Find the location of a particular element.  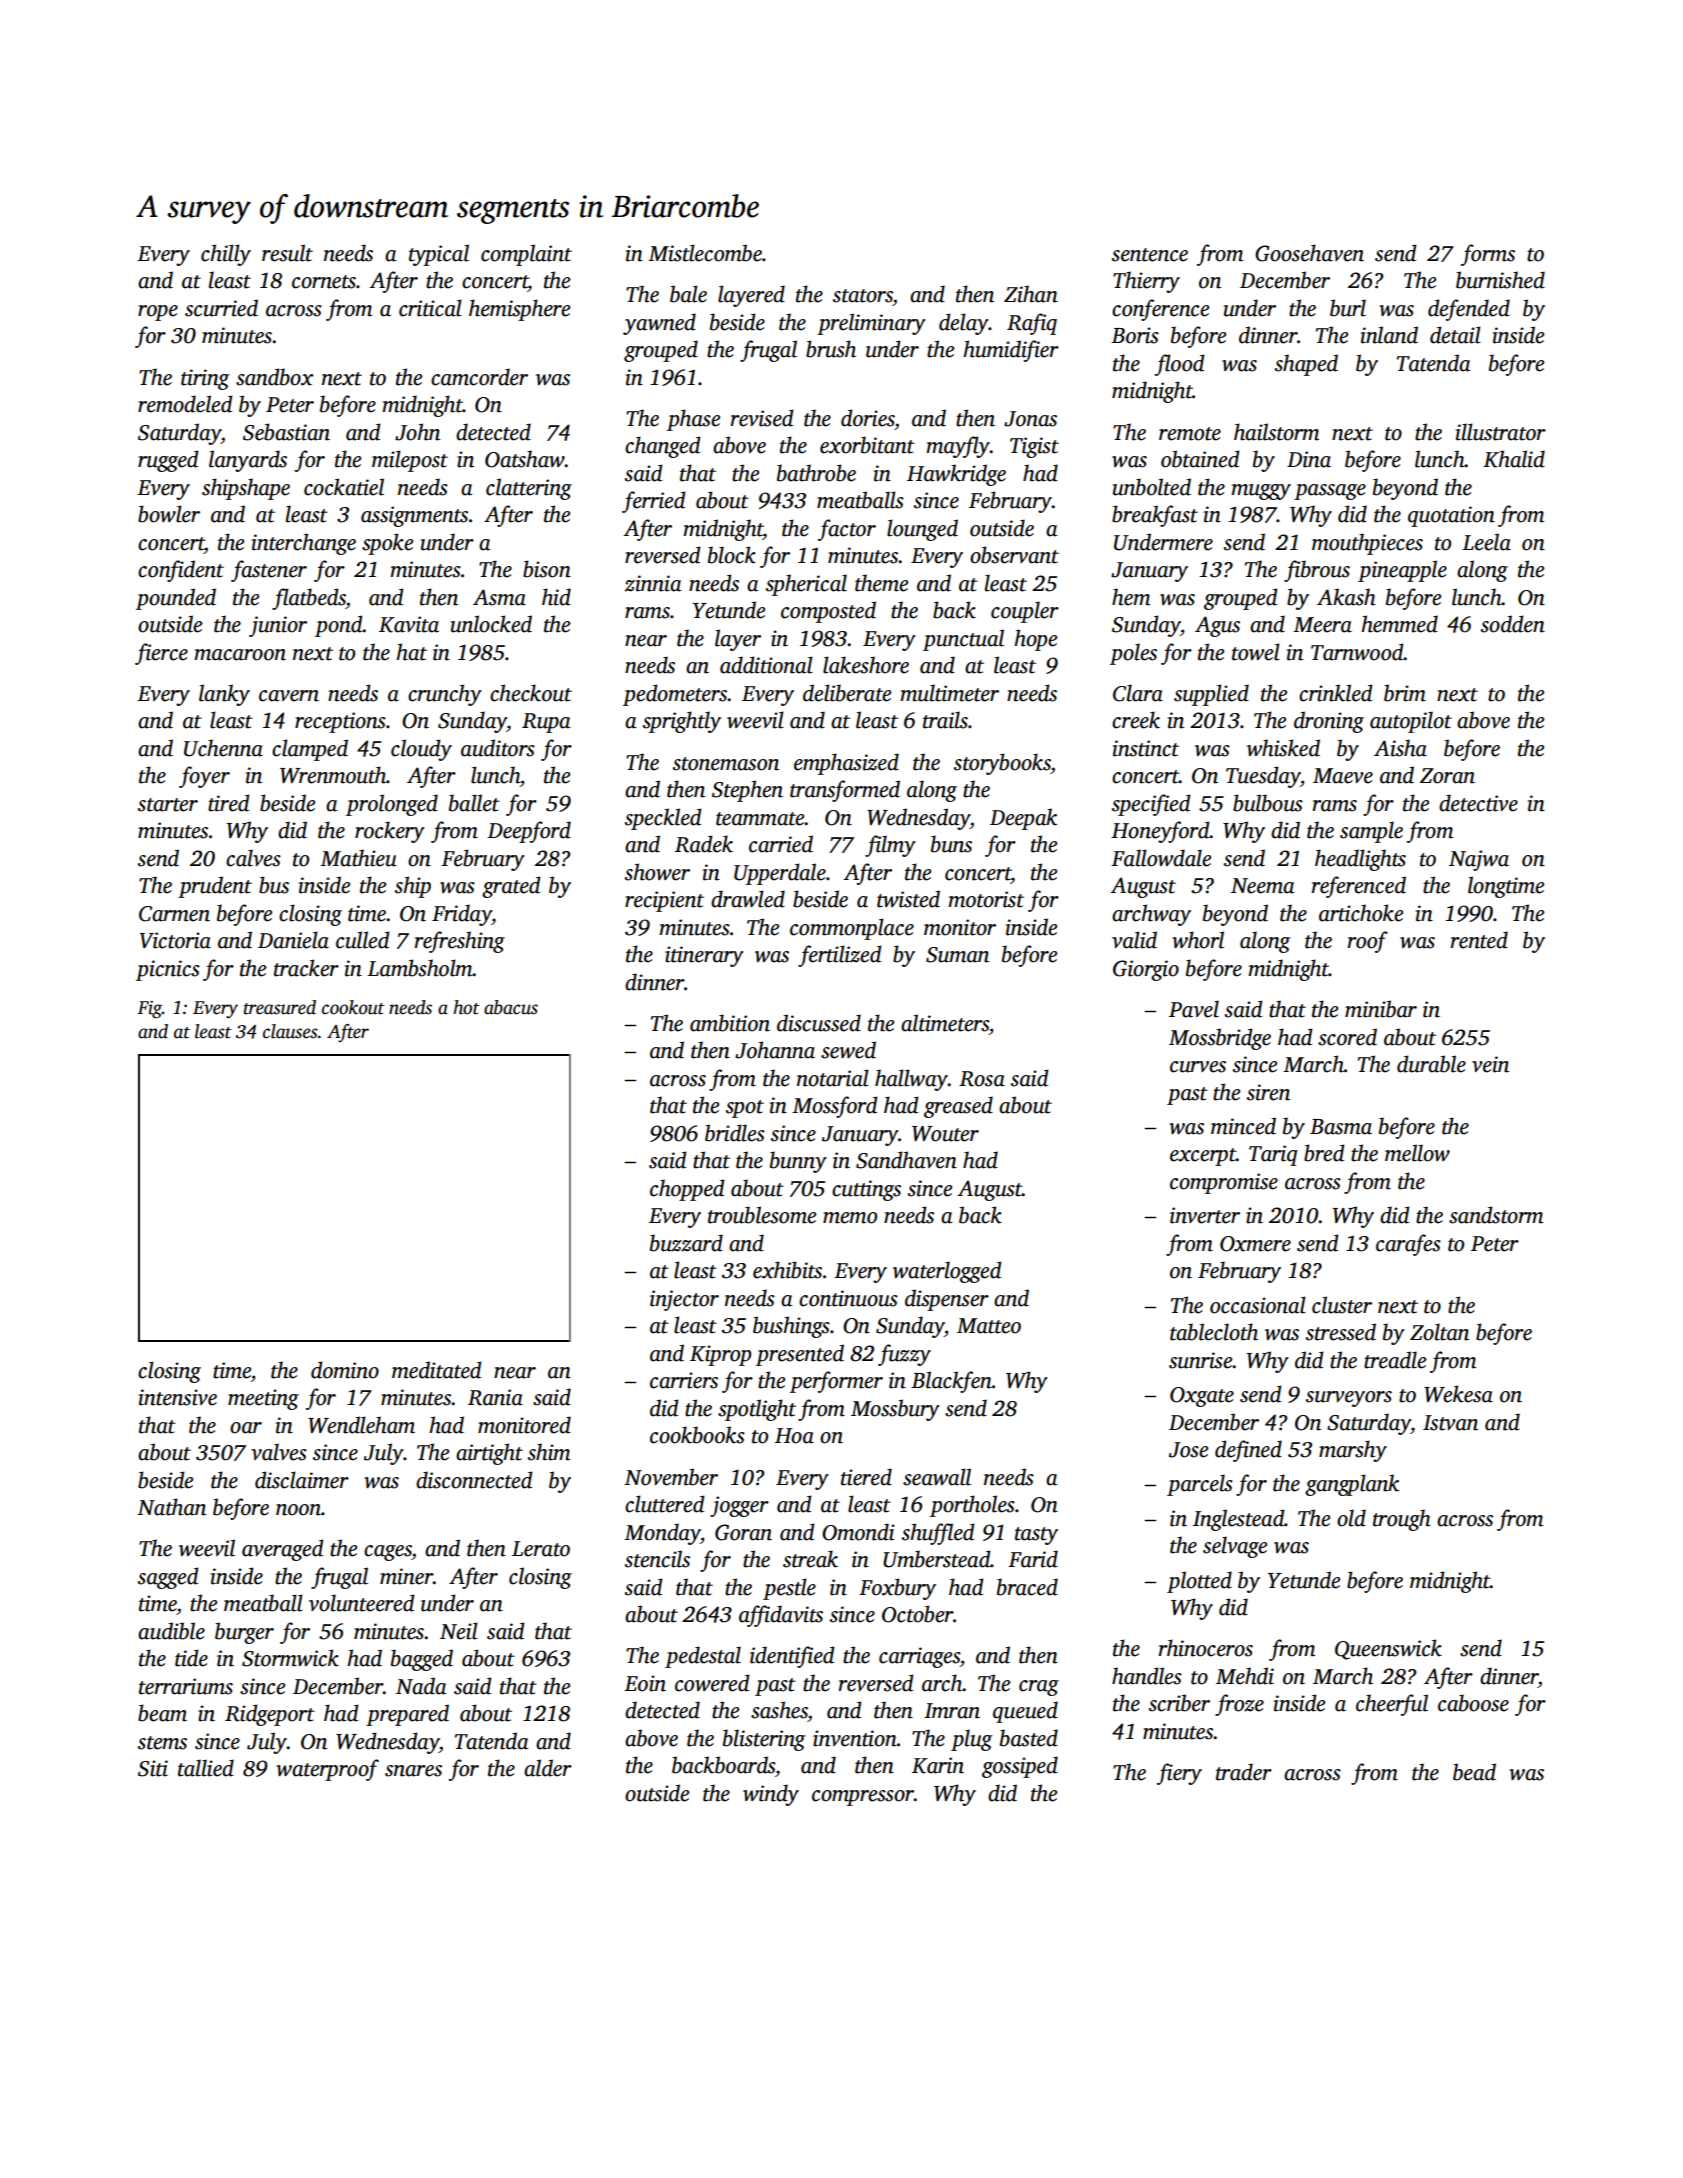

typical is located at coordinates (439, 255).
